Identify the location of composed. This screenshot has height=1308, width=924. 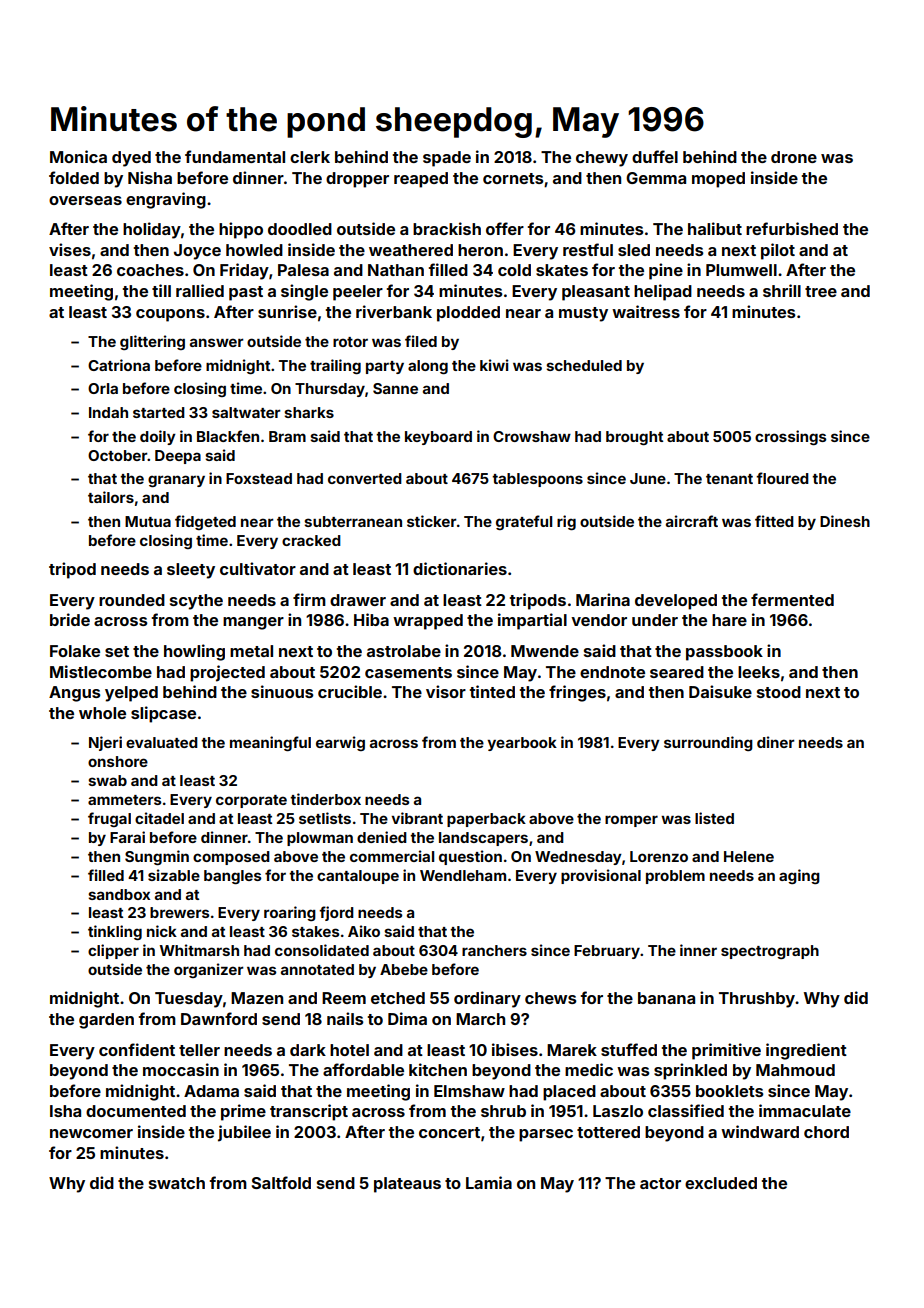
(231, 858).
